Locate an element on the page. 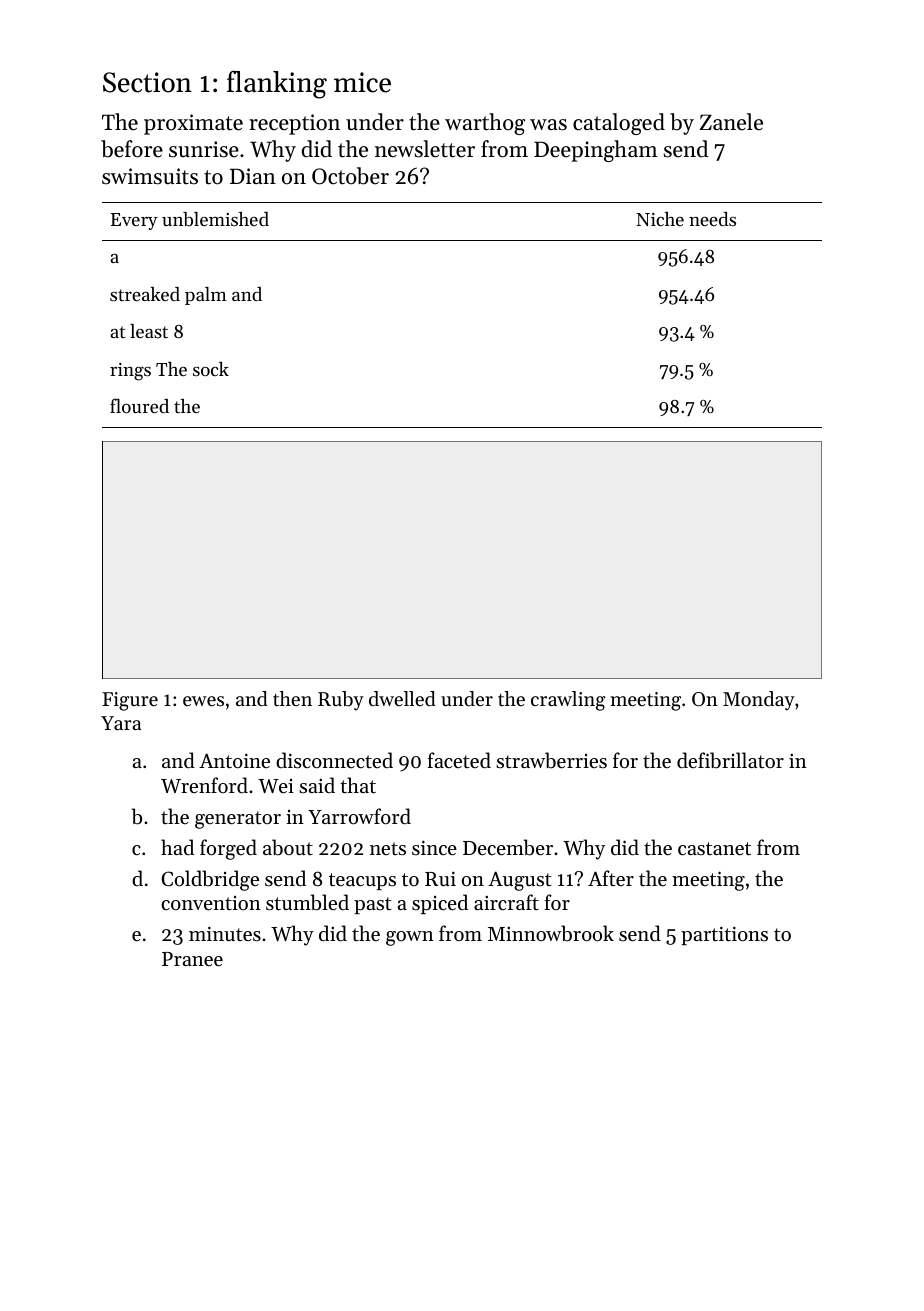 The height and width of the image is (1311, 924). strawberries is located at coordinates (551, 760).
